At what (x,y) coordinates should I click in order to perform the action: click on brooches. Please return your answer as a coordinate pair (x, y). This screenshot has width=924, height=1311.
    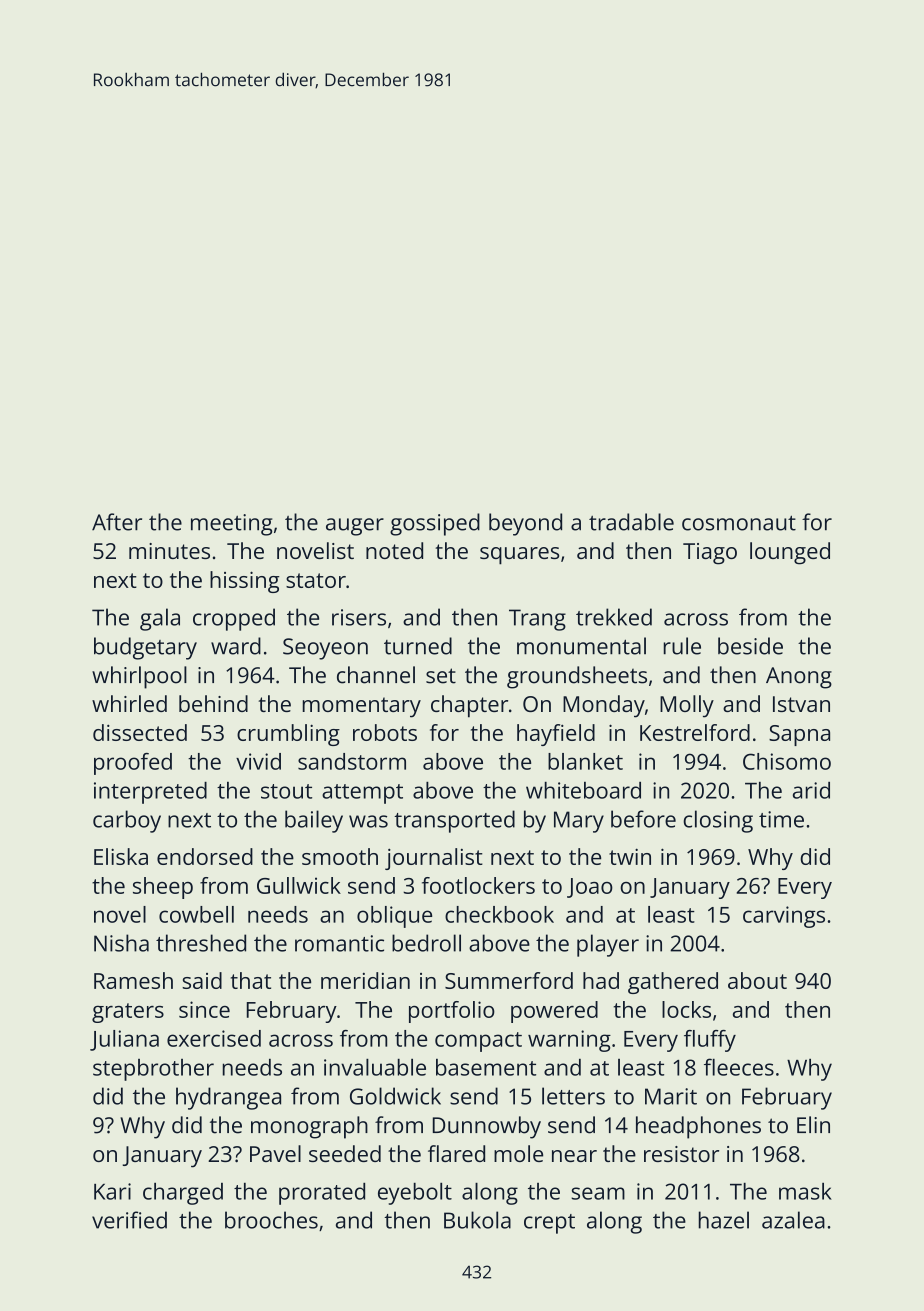
    Looking at the image, I should click on (271, 1220).
